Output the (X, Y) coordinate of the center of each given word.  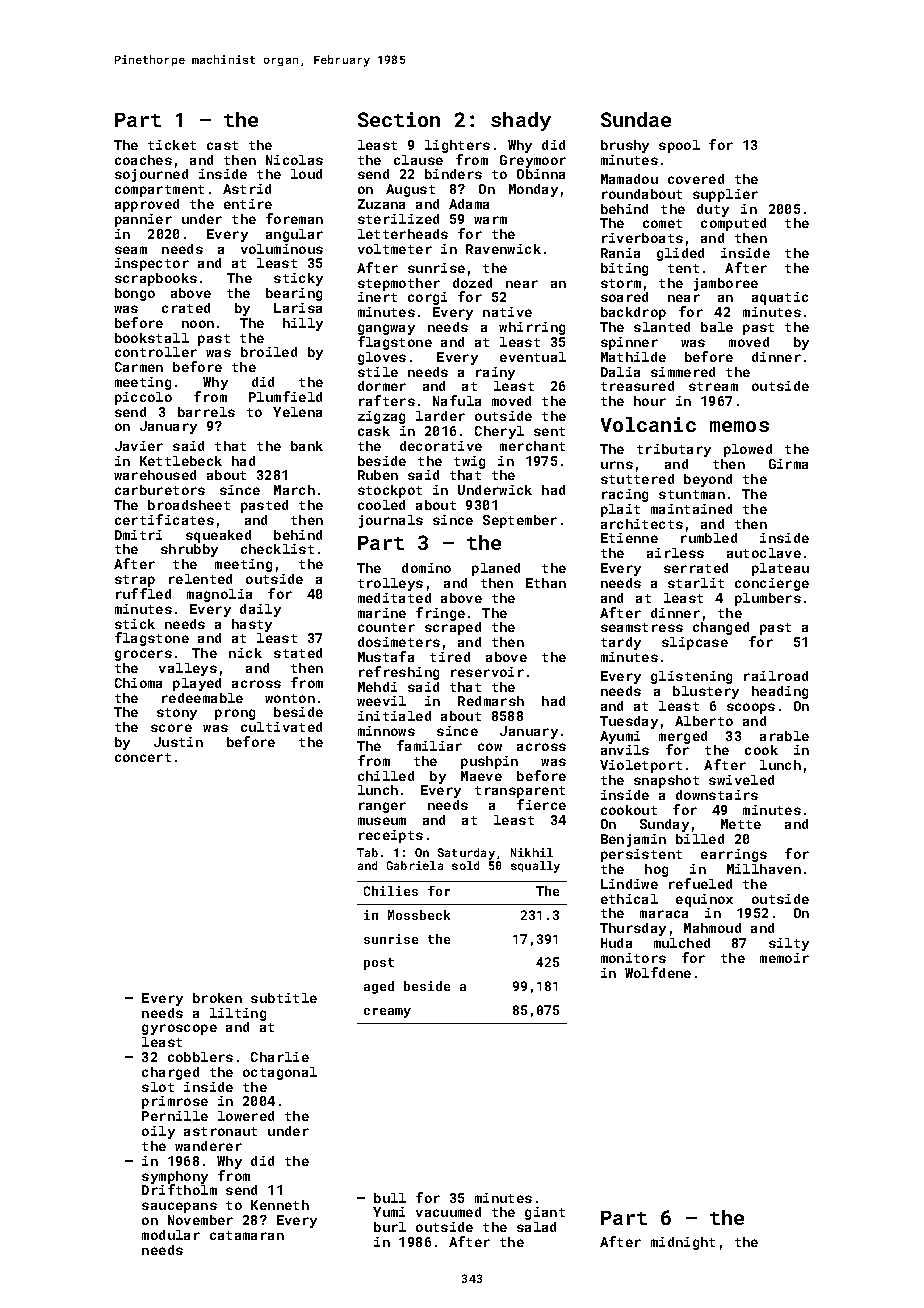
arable (784, 736)
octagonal (280, 1073)
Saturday (466, 854)
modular (171, 1235)
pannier (143, 220)
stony (177, 714)
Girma (788, 464)
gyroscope (179, 1029)
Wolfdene (658, 972)
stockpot (390, 491)
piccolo (143, 398)
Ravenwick (503, 249)
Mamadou (629, 179)
